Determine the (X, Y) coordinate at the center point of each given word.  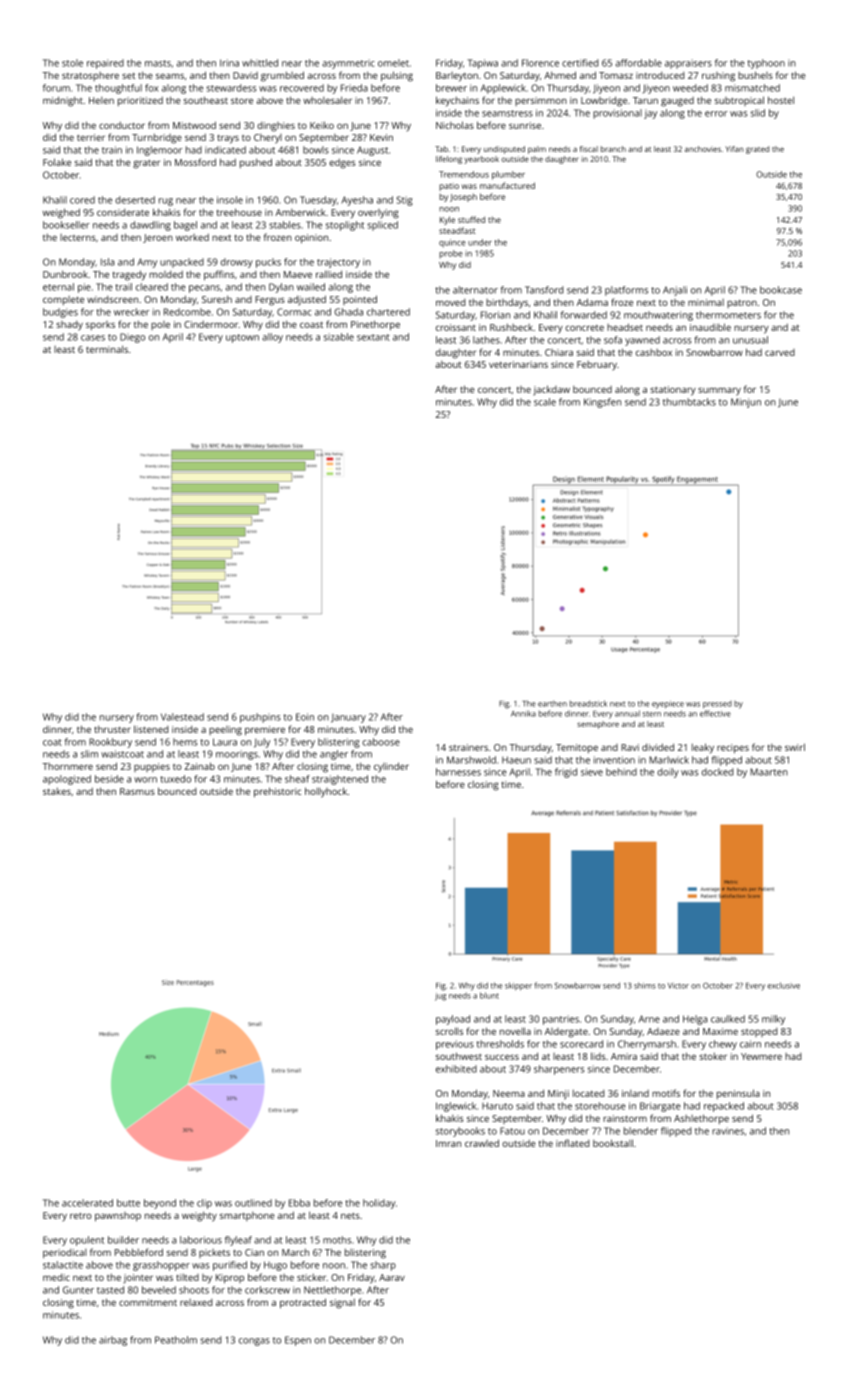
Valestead (182, 717)
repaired (105, 64)
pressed (717, 705)
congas (254, 1342)
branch (613, 149)
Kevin (381, 137)
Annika (523, 713)
